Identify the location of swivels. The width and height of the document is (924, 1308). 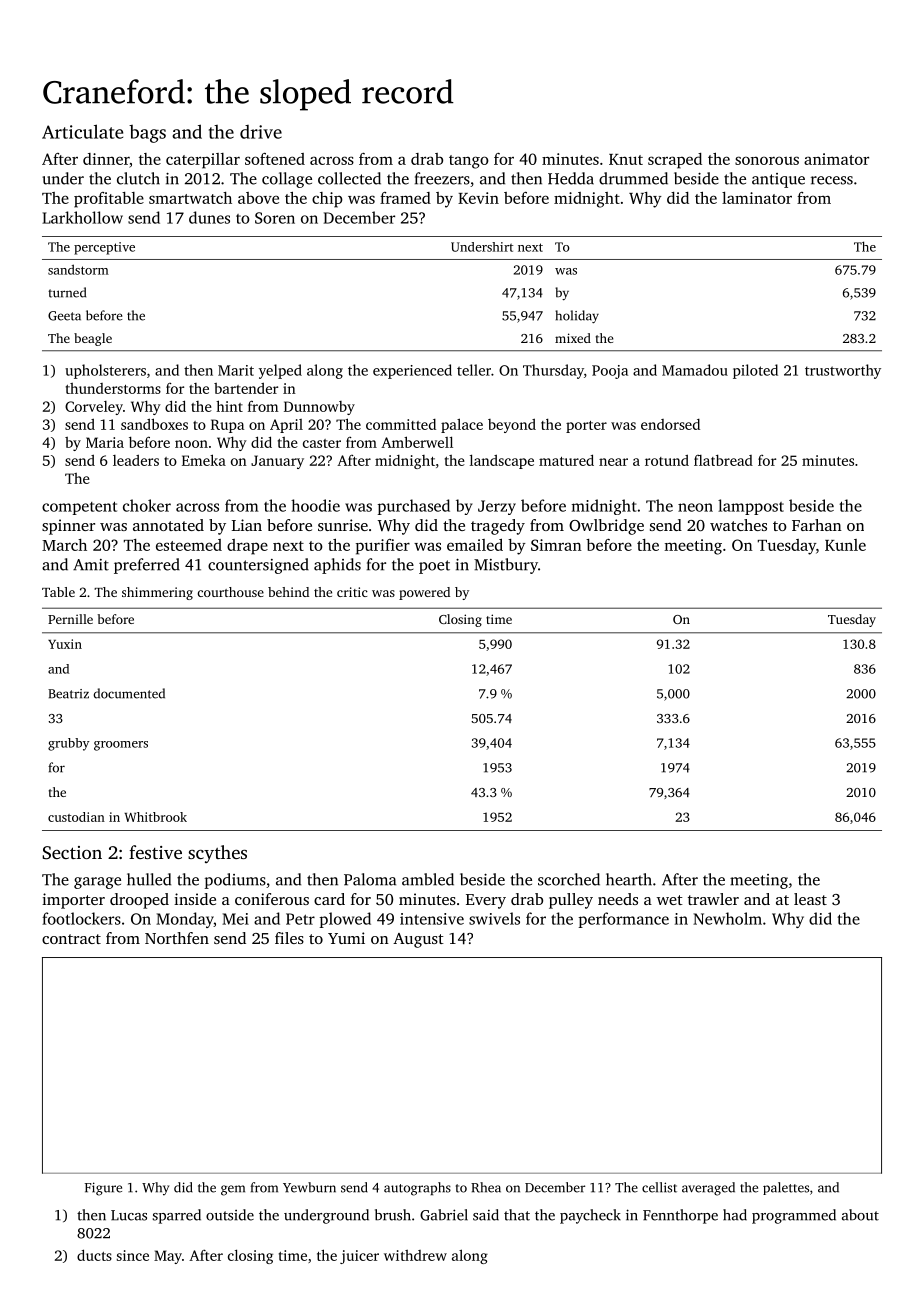
(494, 918).
